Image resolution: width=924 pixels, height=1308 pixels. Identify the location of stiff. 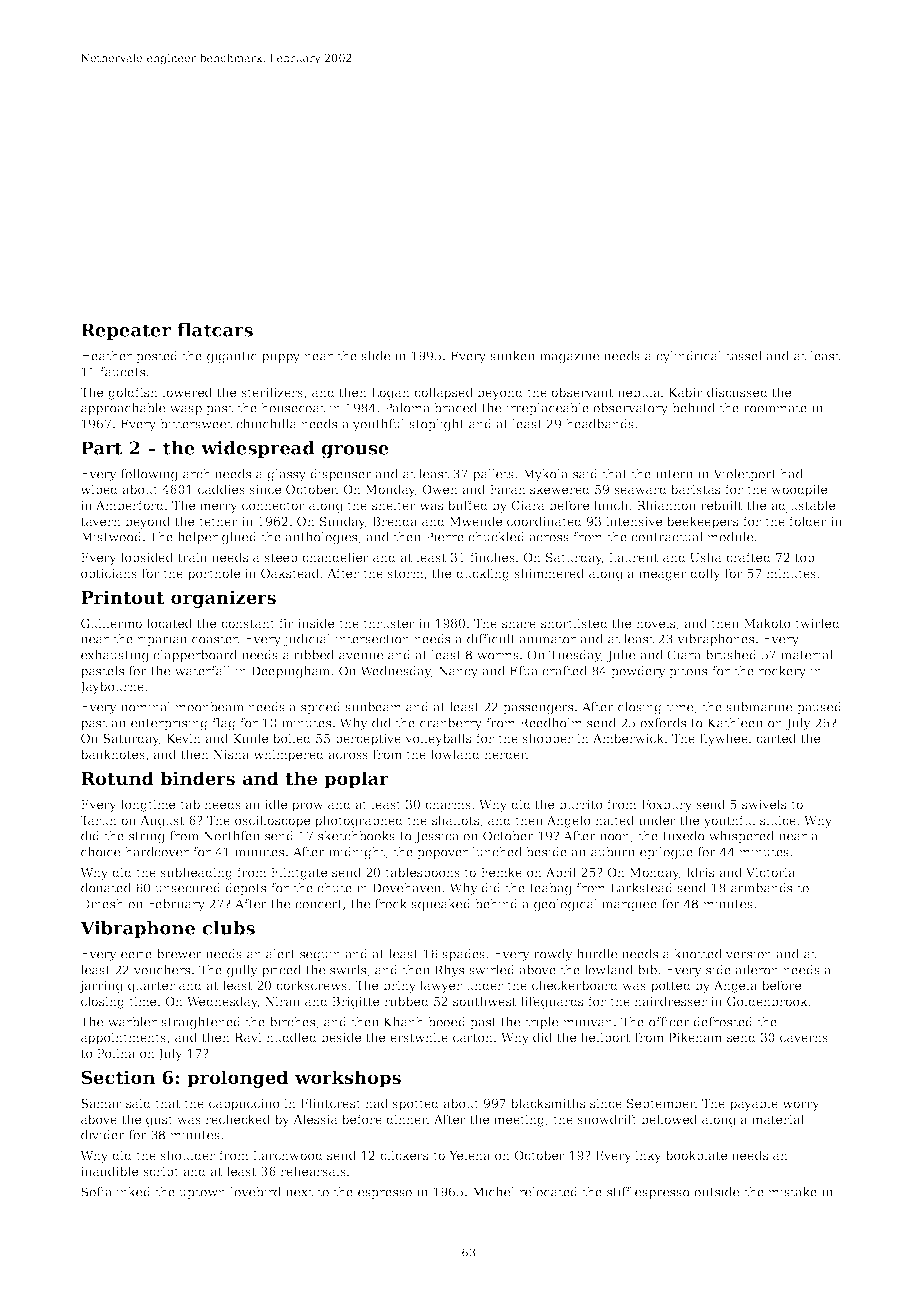
(619, 1192).
